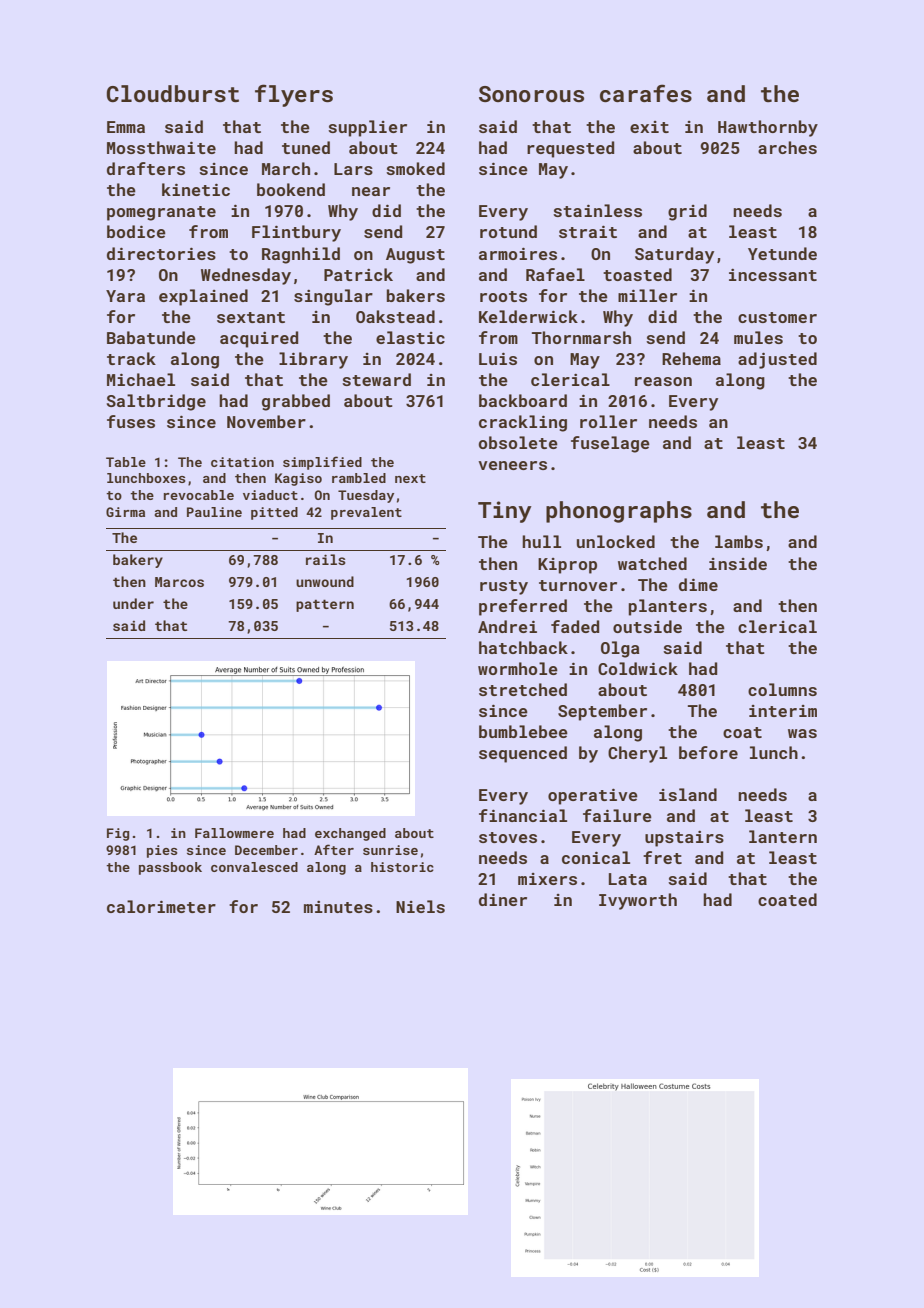  Describe the element at coordinates (777, 360) in the screenshot. I see `adjusted` at that location.
